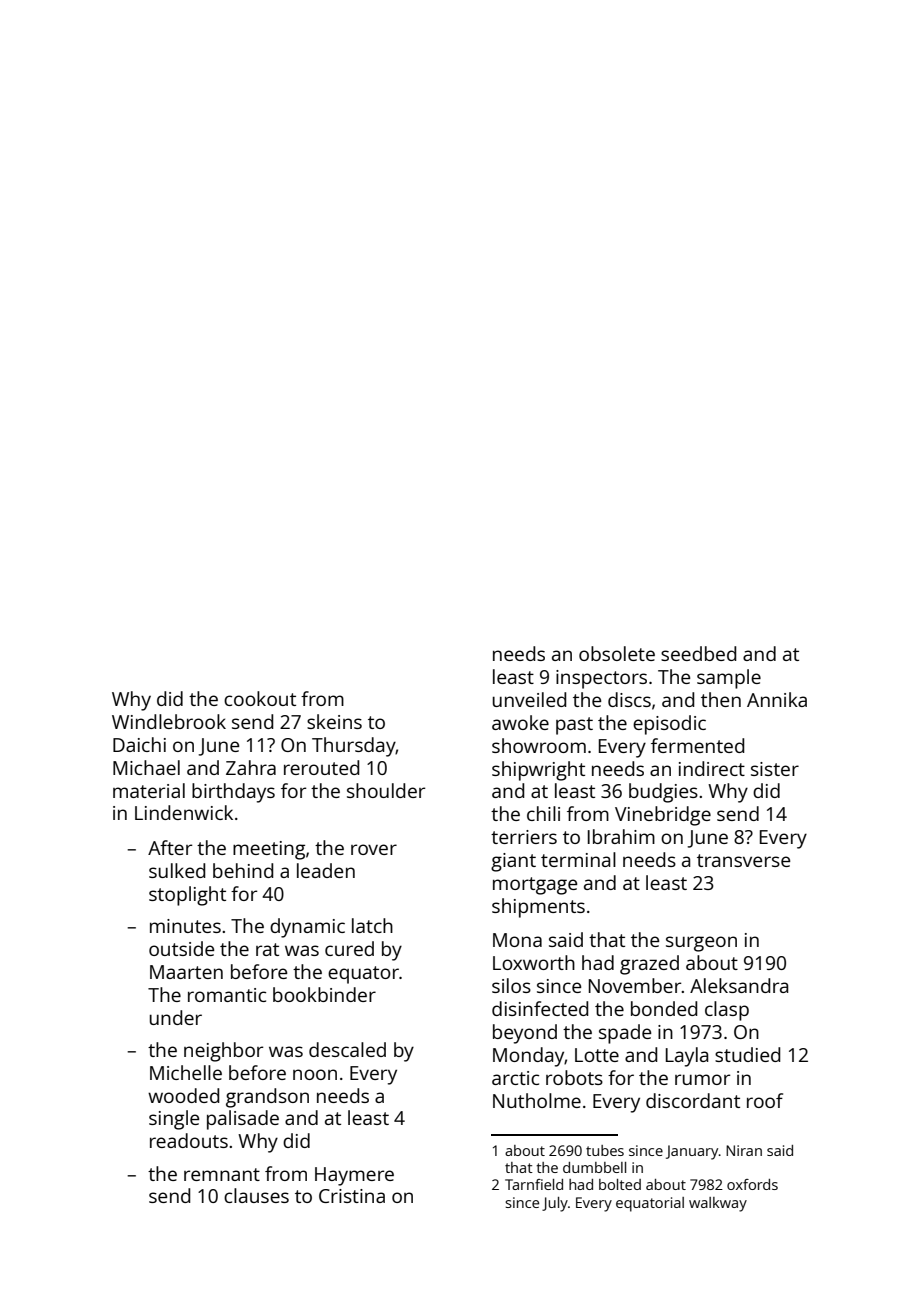 The height and width of the screenshot is (1311, 924). What do you see at coordinates (513, 862) in the screenshot?
I see `giant` at bounding box center [513, 862].
